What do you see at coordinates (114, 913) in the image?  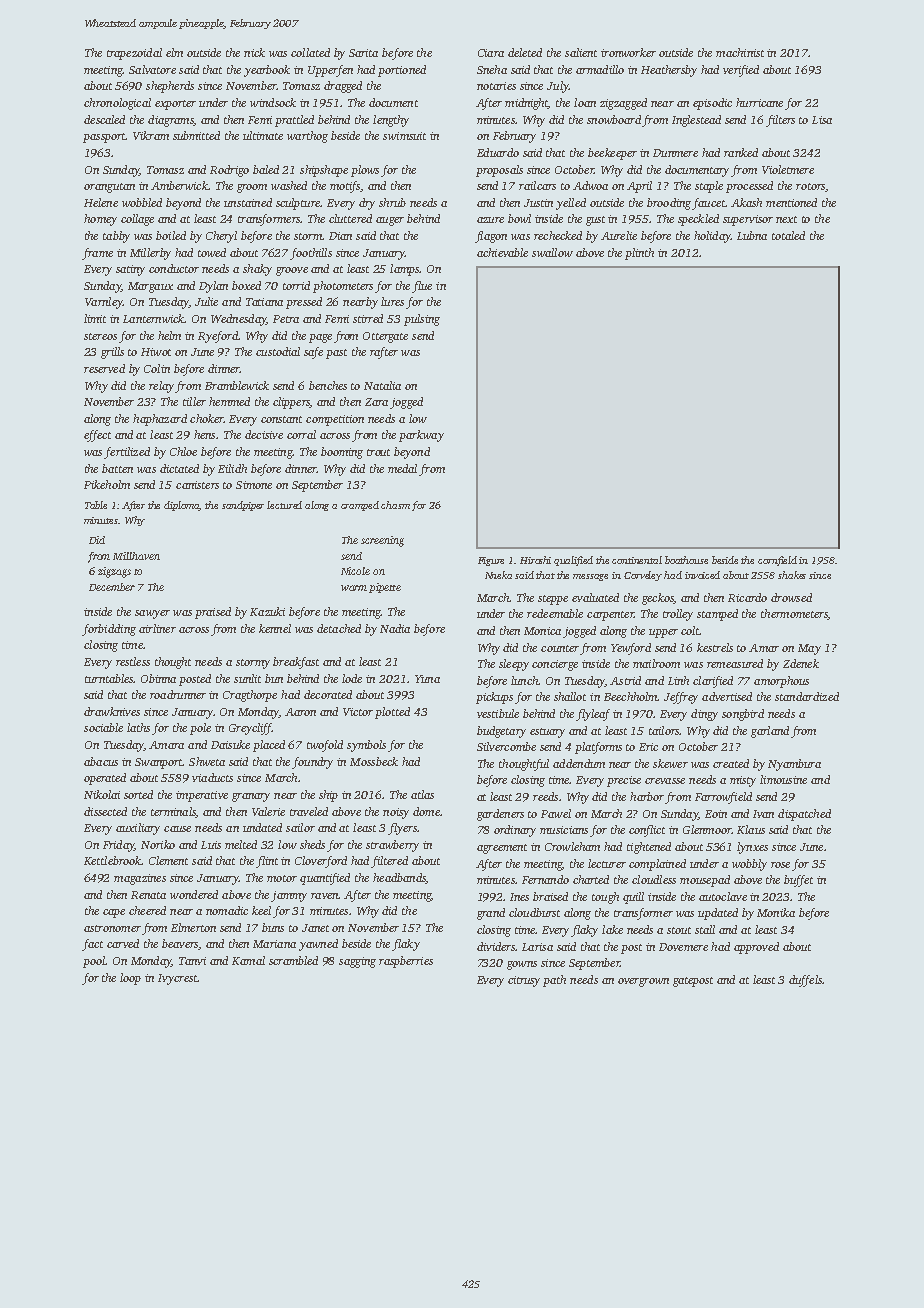 I see `cape` at bounding box center [114, 913].
